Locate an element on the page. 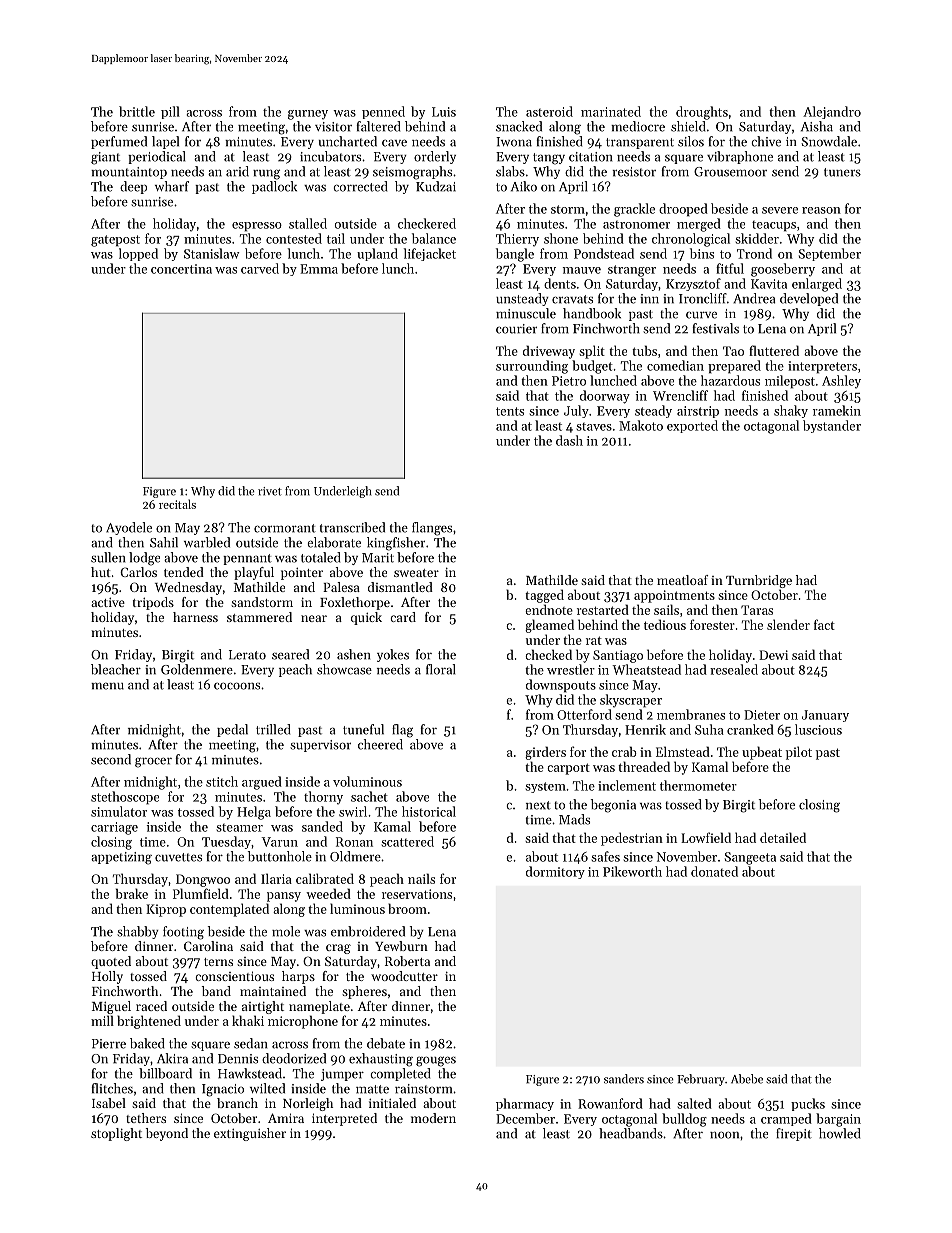 The image size is (952, 1233). Foxlethorpe is located at coordinates (355, 603).
